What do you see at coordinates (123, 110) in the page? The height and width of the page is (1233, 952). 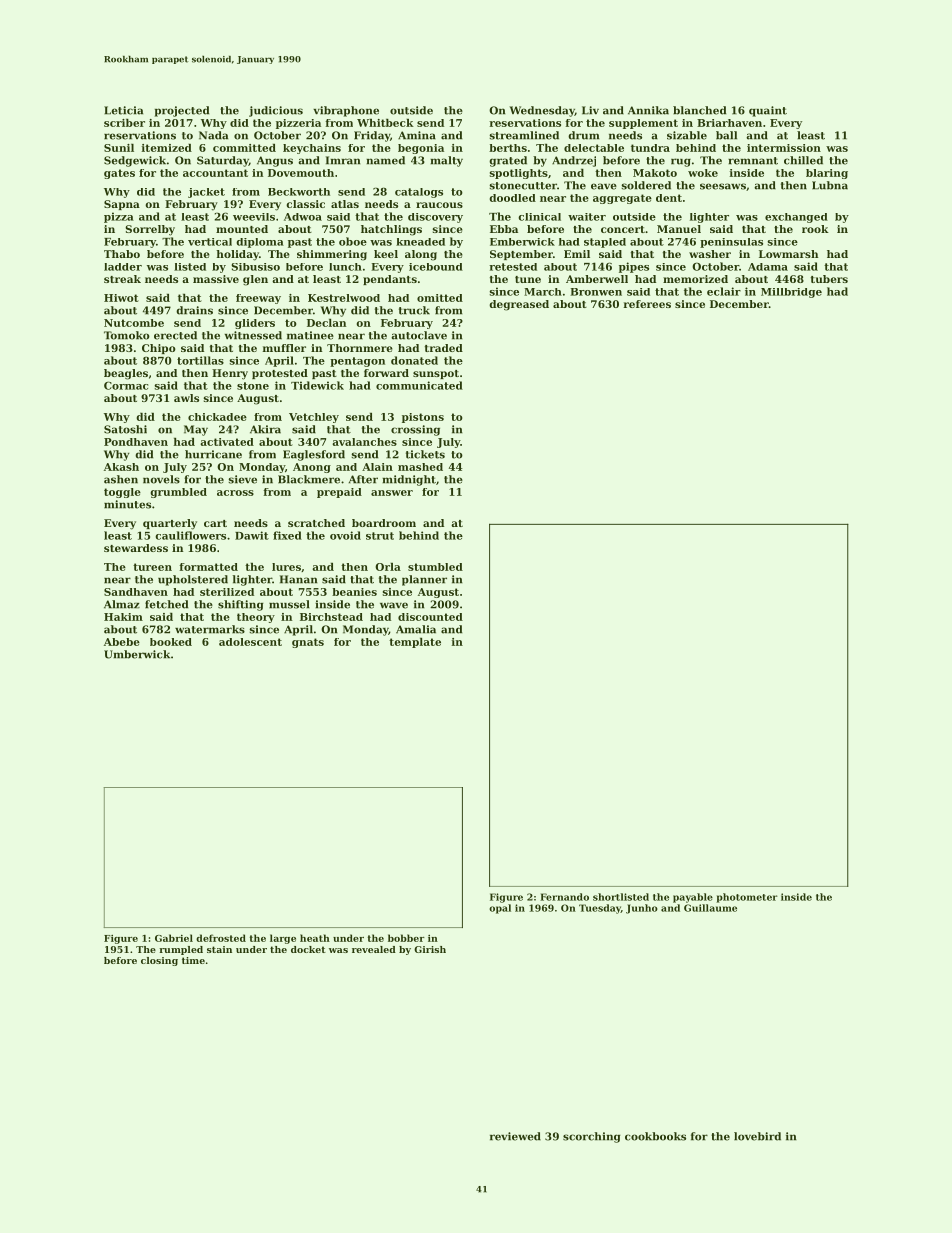 I see `Leticia` at bounding box center [123, 110].
